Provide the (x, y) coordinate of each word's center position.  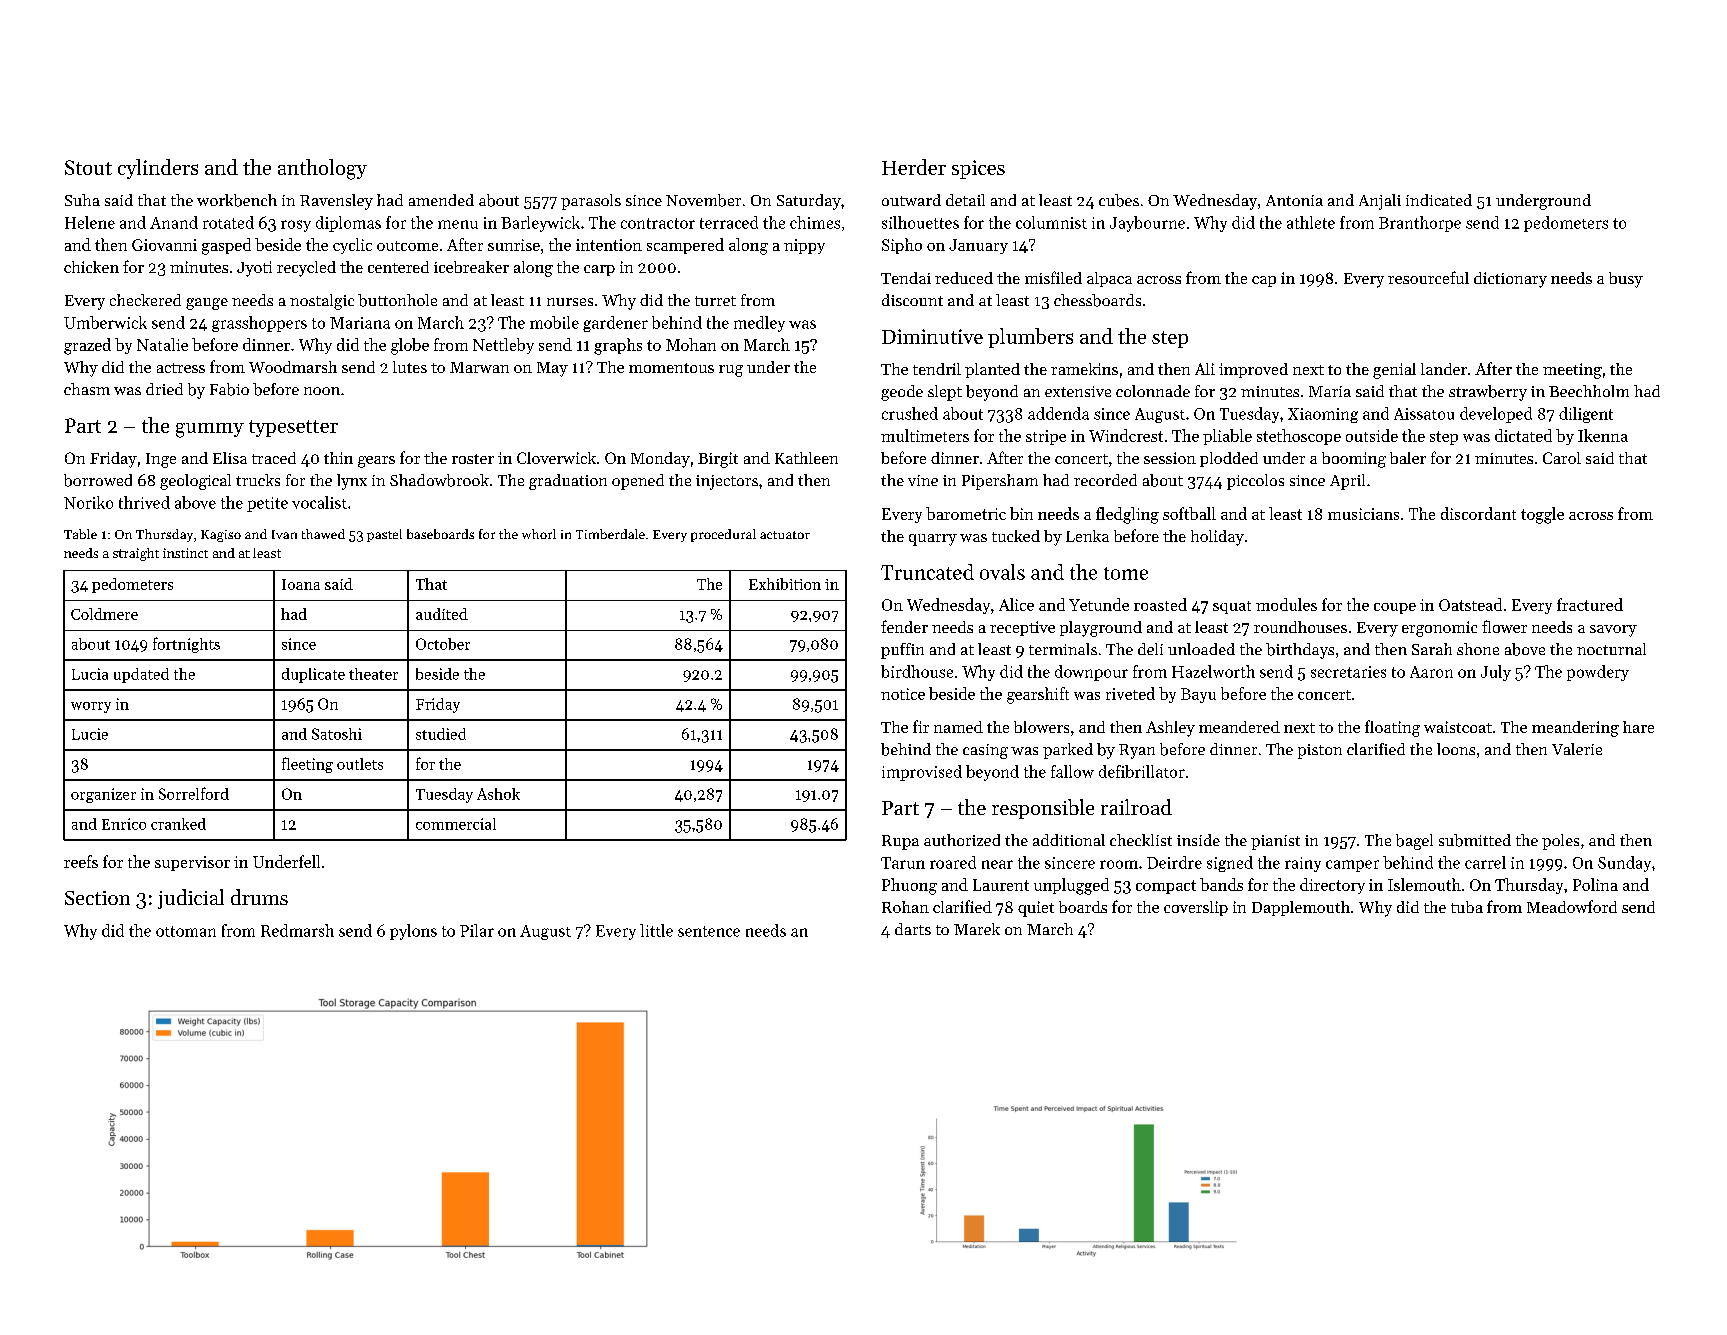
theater (373, 674)
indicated (1439, 200)
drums (259, 897)
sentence (709, 931)
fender (904, 626)
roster (473, 459)
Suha (82, 200)
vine (923, 480)
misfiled (1053, 277)
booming (1354, 460)
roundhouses (1300, 627)
